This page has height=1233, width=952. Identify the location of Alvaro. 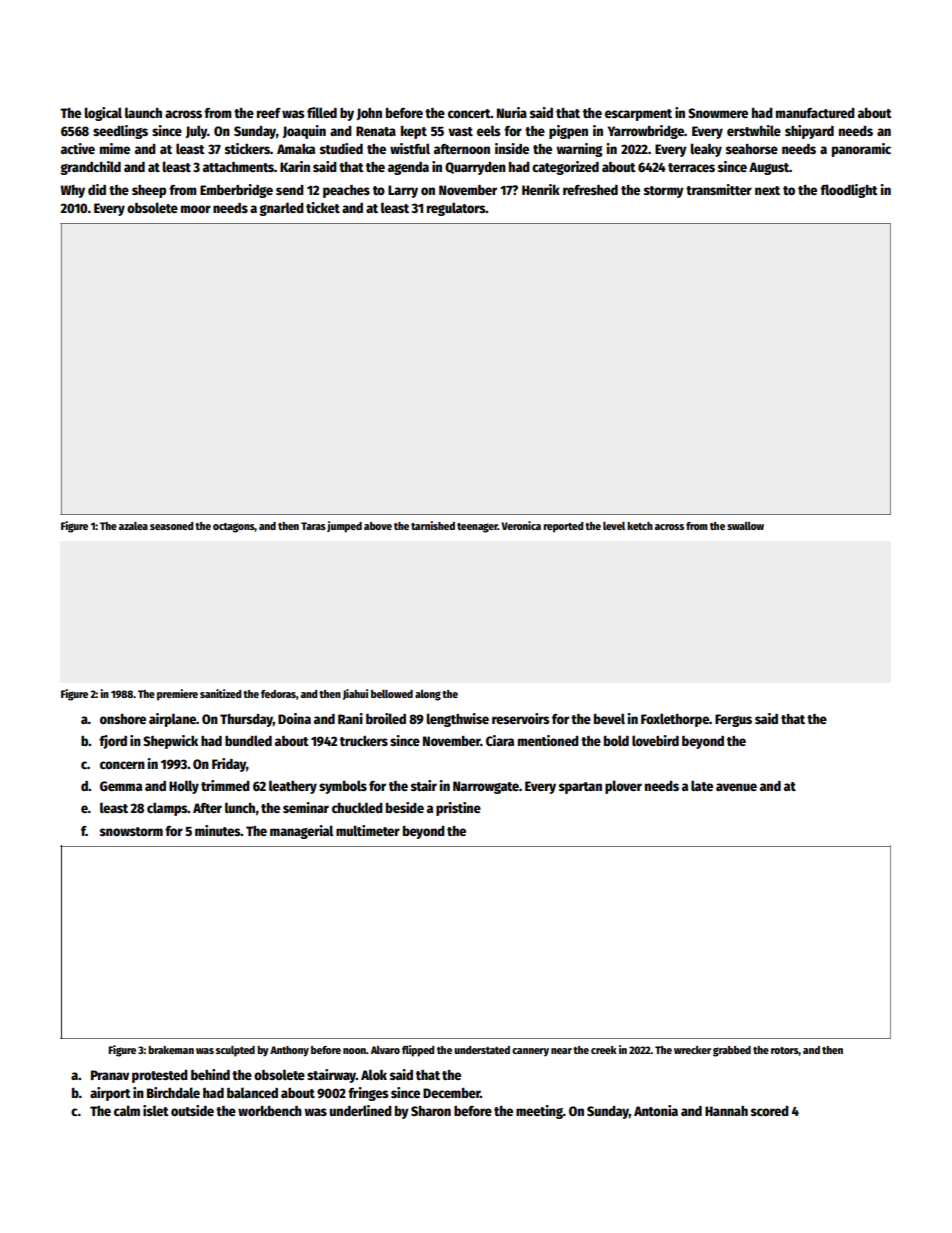
(385, 1050).
